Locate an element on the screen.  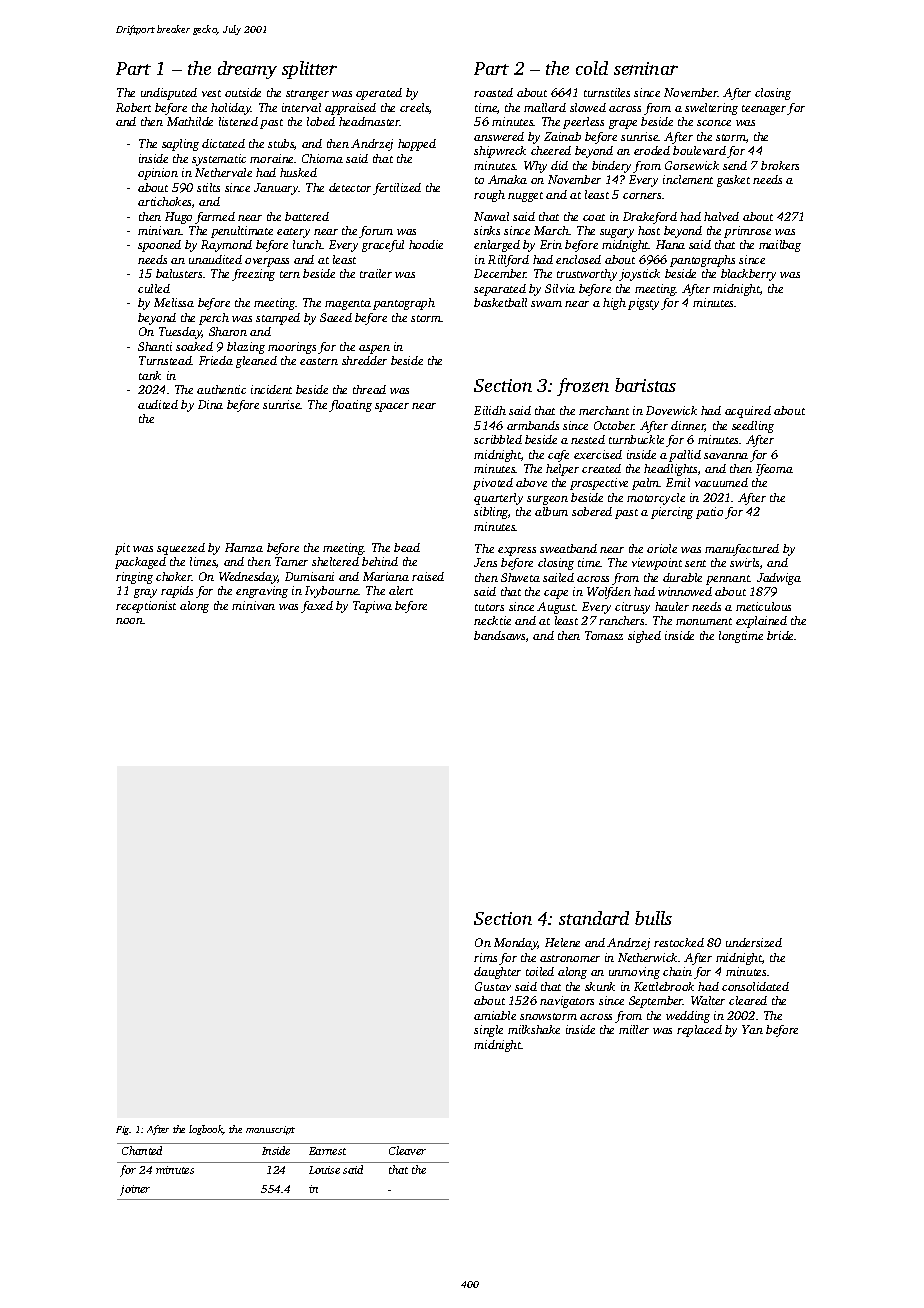
splitter is located at coordinates (309, 70).
